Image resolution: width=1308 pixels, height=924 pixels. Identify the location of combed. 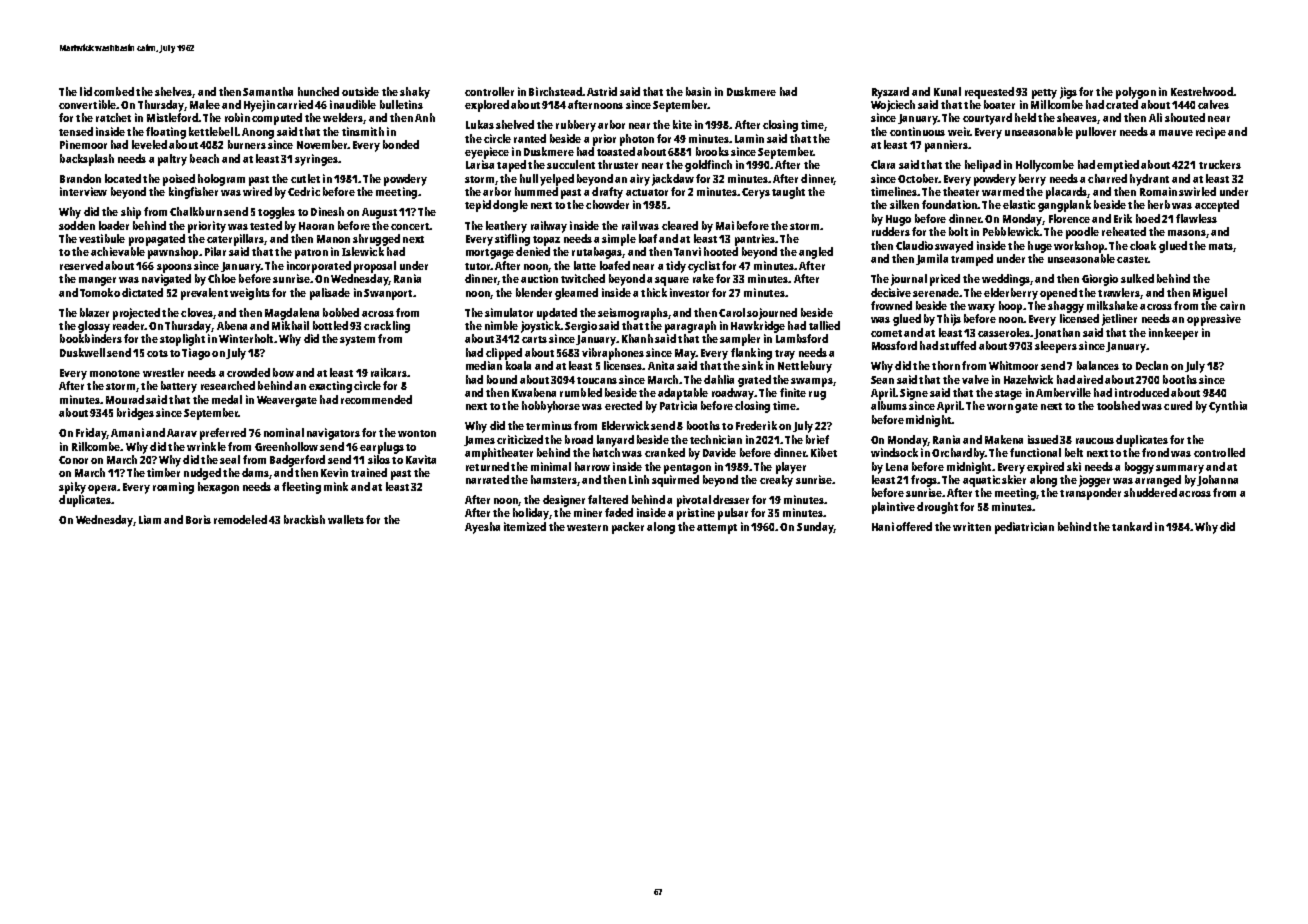
(114, 91).
